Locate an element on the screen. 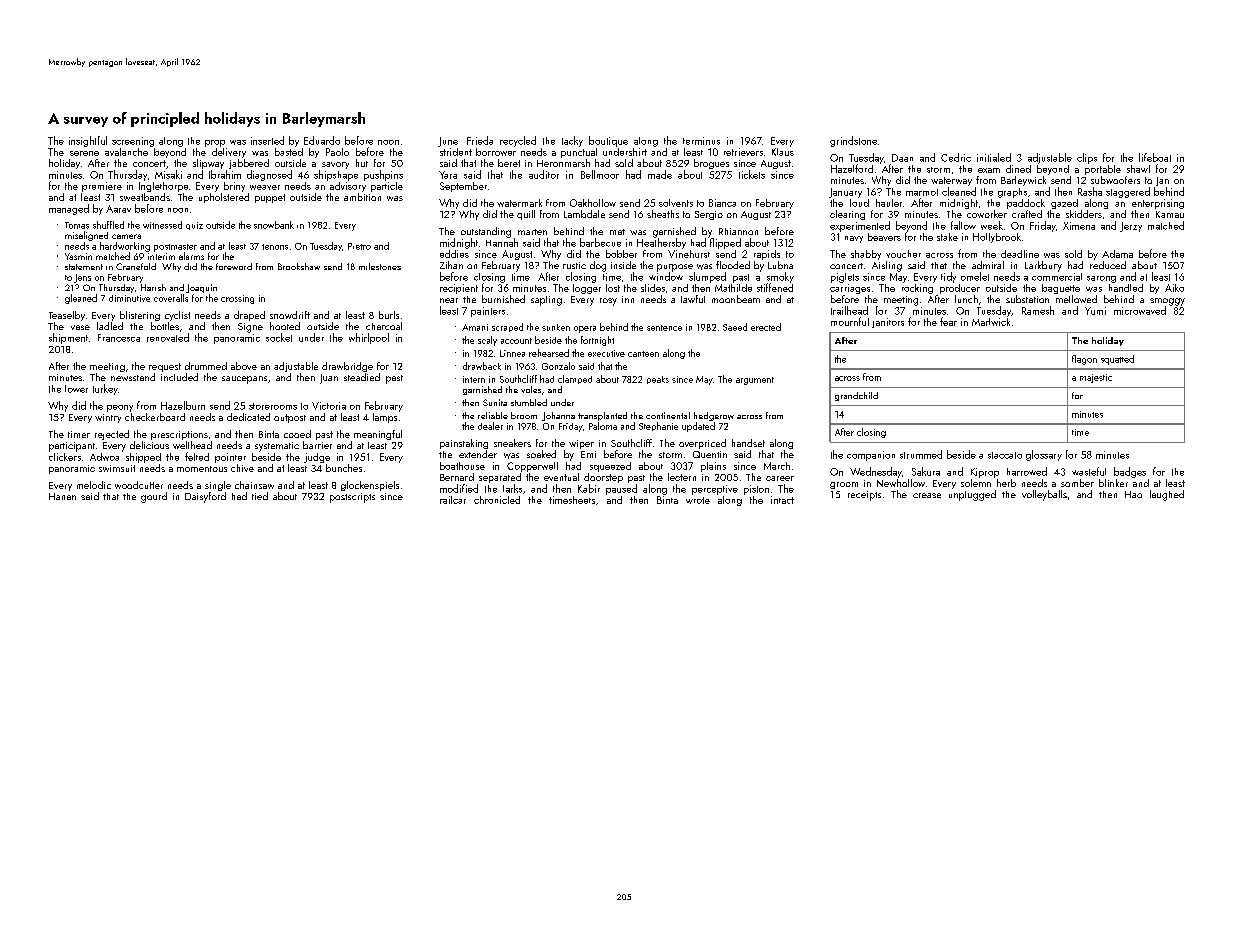 Image resolution: width=1233 pixels, height=952 pixels. Kabir is located at coordinates (589, 488).
